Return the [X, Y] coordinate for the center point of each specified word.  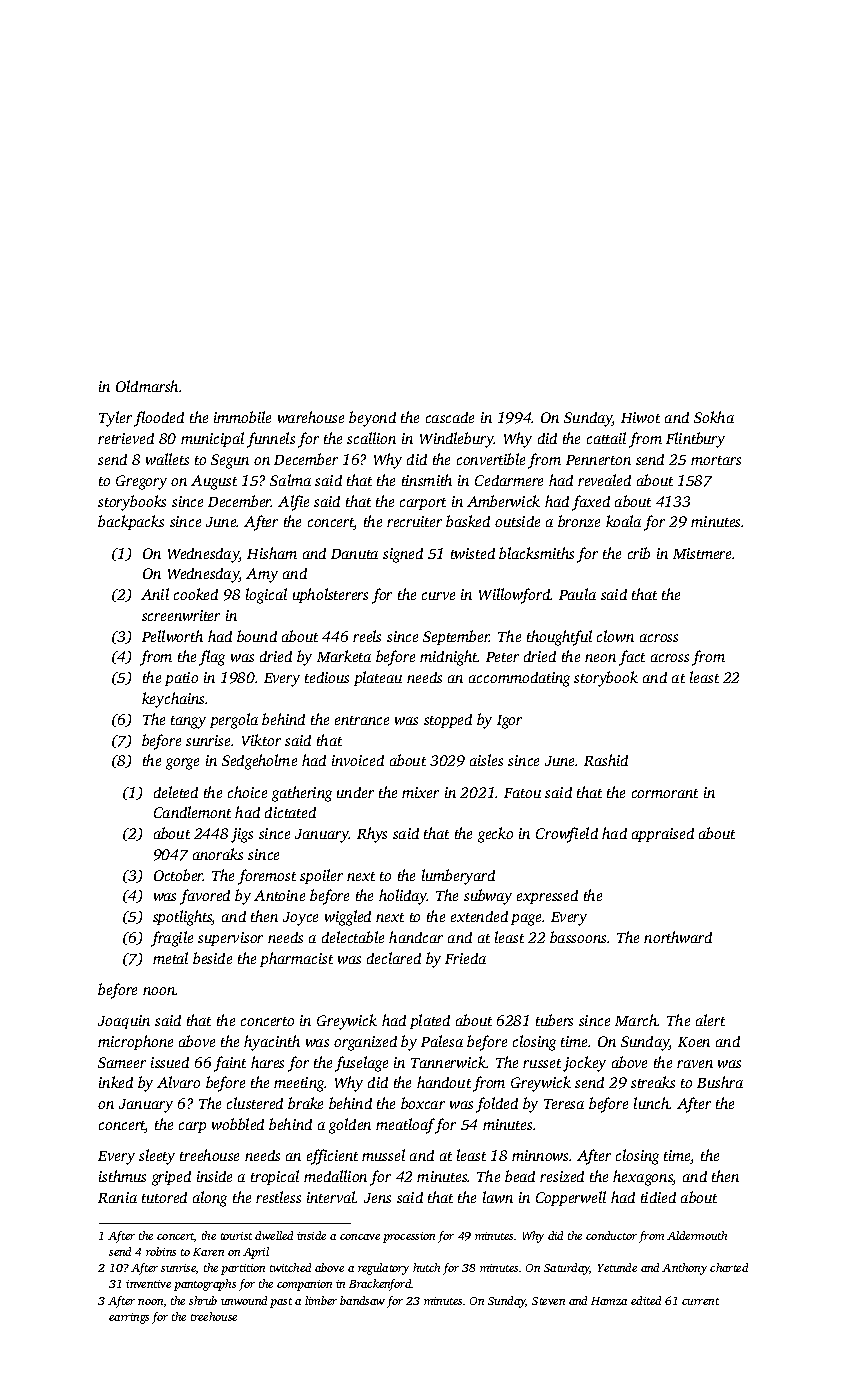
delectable [353, 937]
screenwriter [181, 615]
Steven [548, 1301]
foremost [267, 877]
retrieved [126, 438]
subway [488, 897]
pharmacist [296, 959]
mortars [716, 460]
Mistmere [703, 553]
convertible [491, 459]
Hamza [609, 1301]
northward [678, 937]
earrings [129, 1318]
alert [710, 1020]
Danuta [354, 554]
